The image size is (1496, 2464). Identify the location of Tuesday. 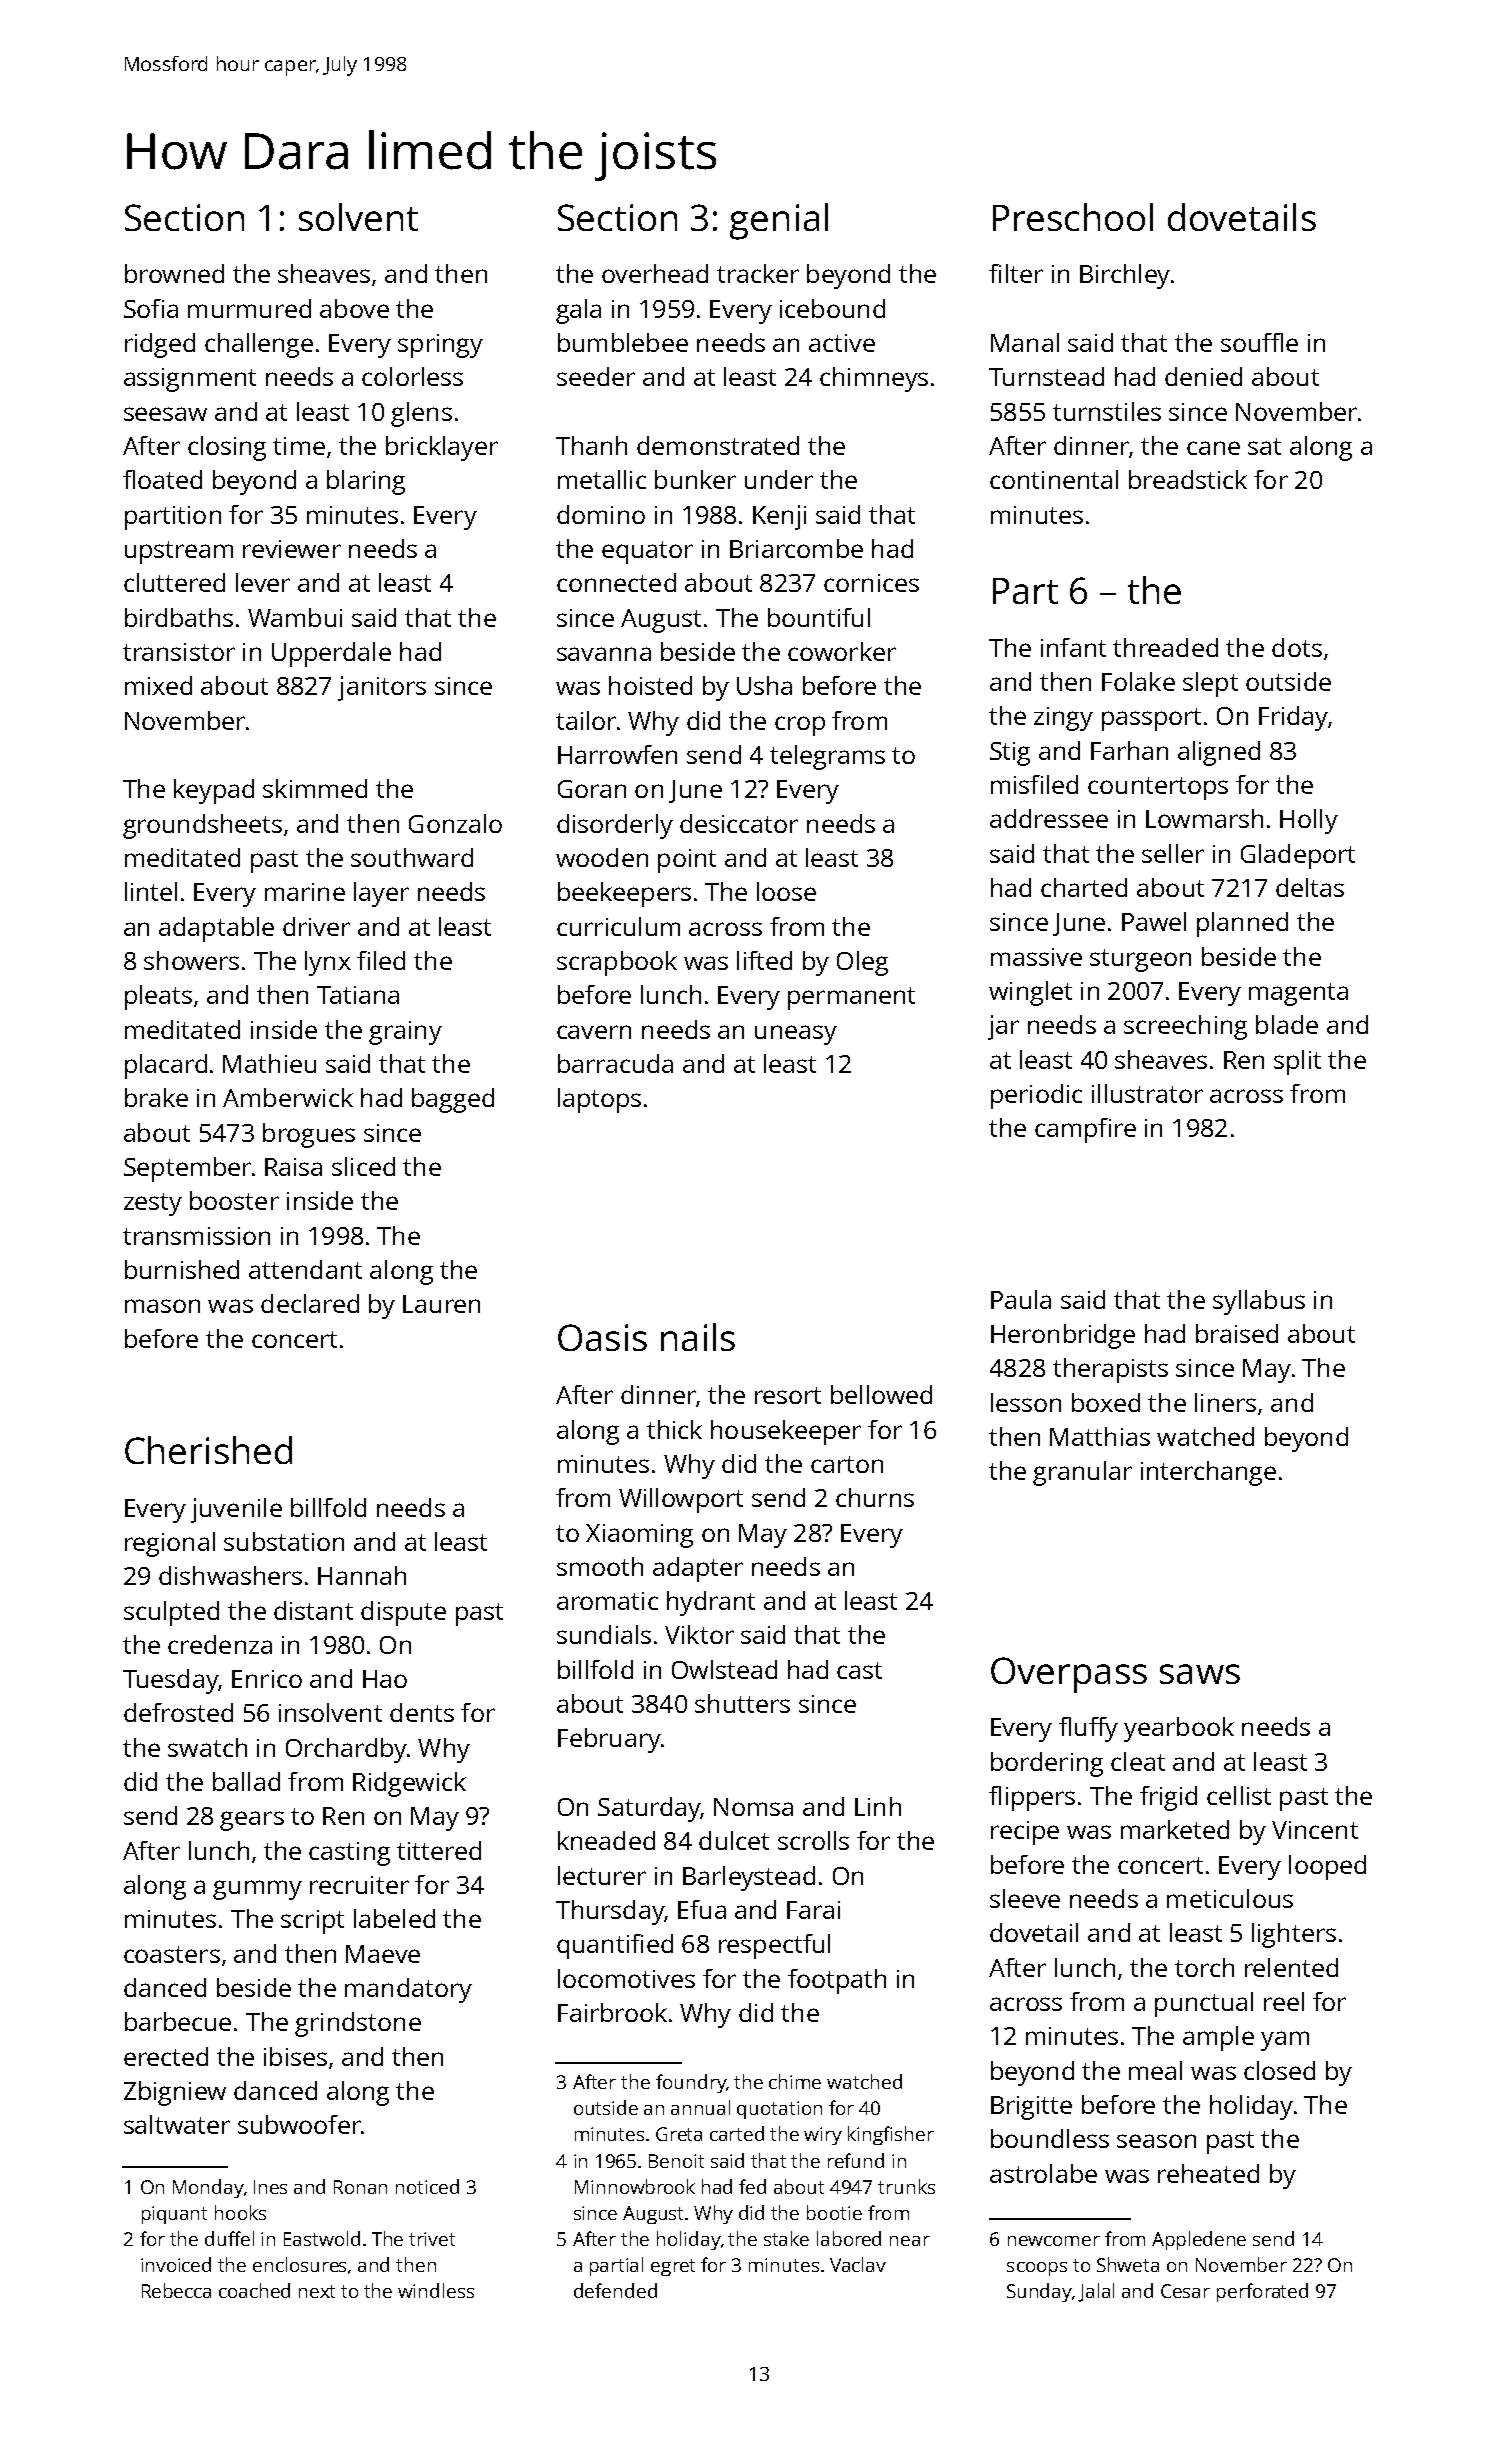
(170, 1681).
